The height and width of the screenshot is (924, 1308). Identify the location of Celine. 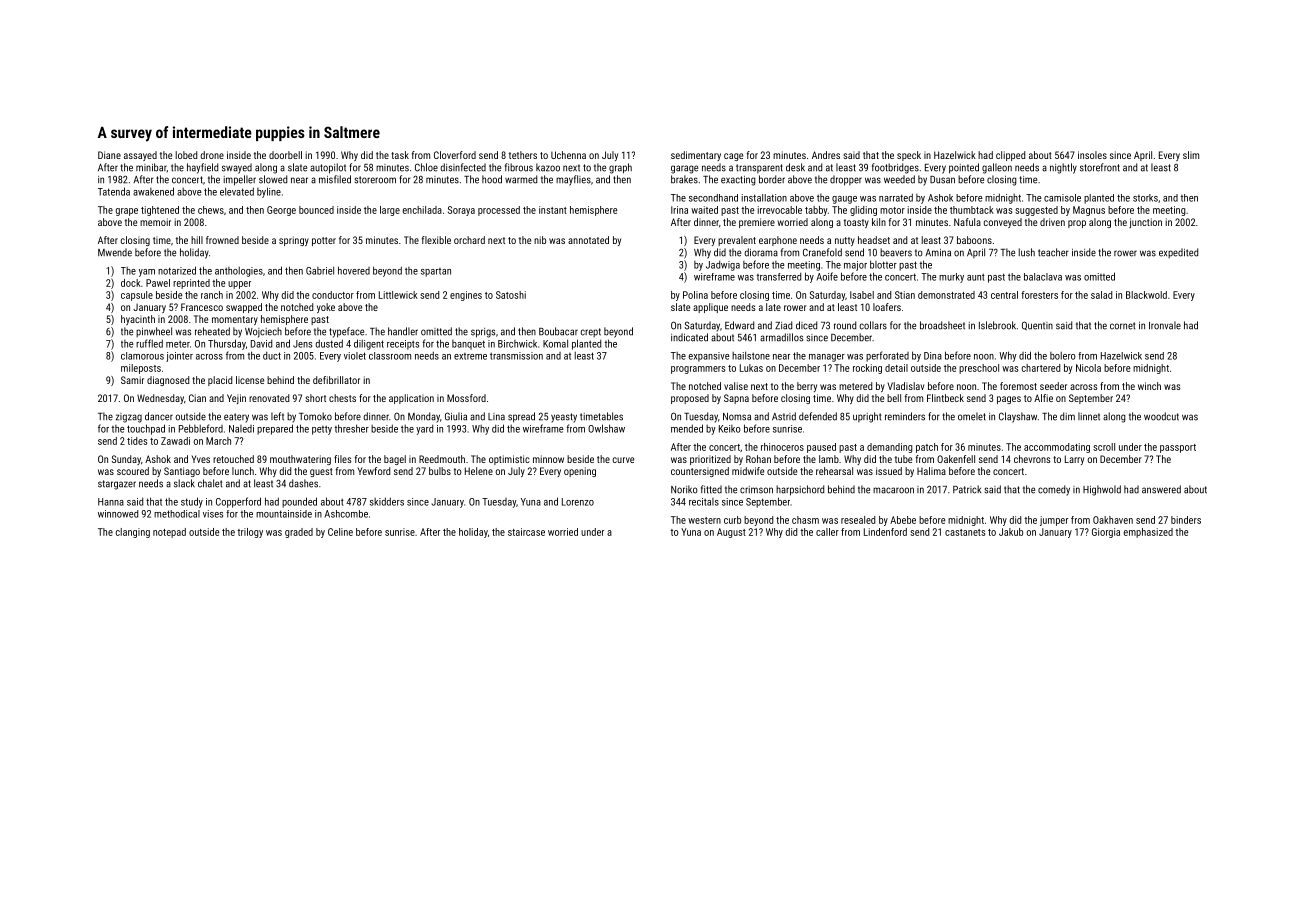
(340, 532).
